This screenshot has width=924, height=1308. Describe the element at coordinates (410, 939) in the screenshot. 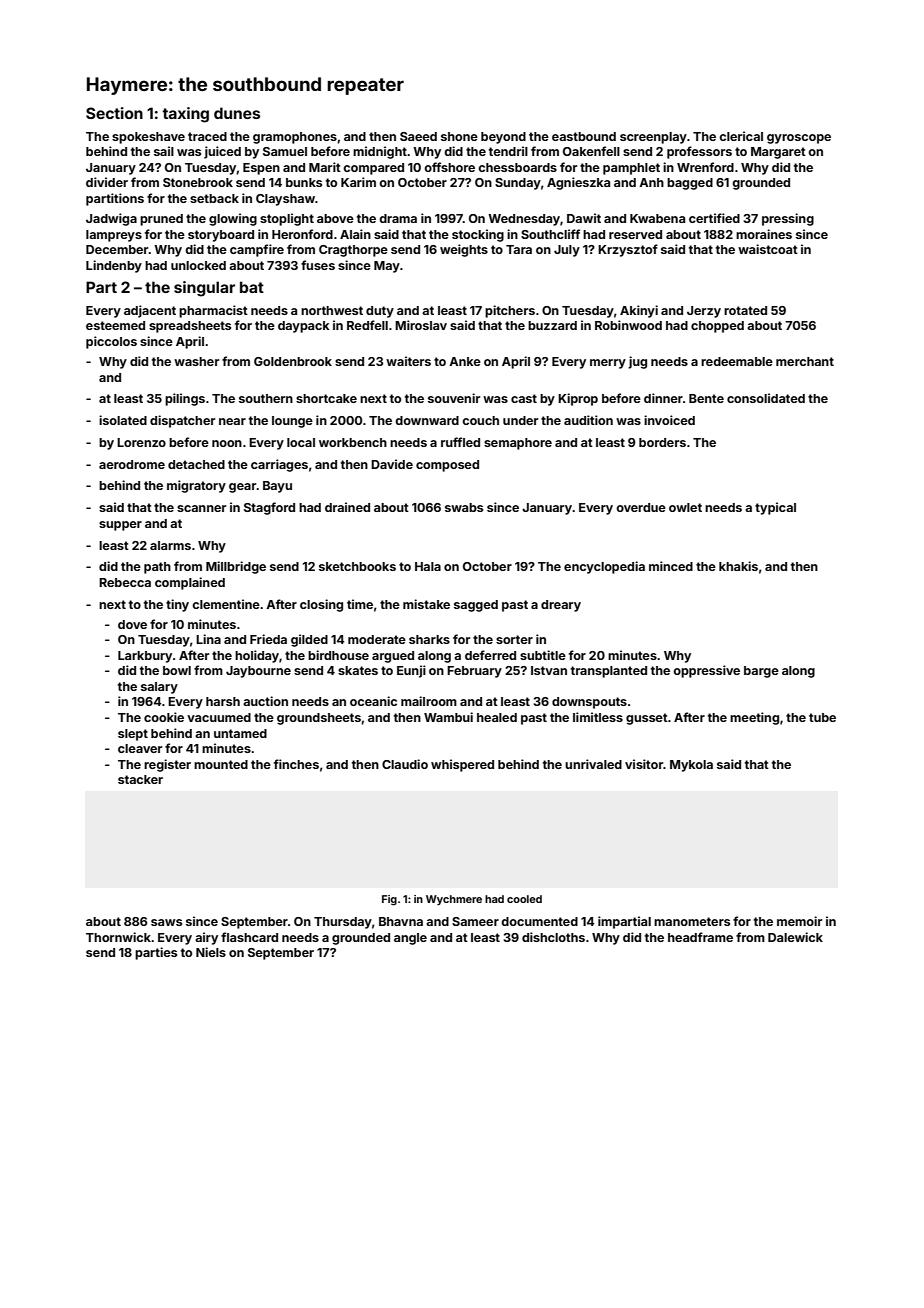

I see `angle` at that location.
